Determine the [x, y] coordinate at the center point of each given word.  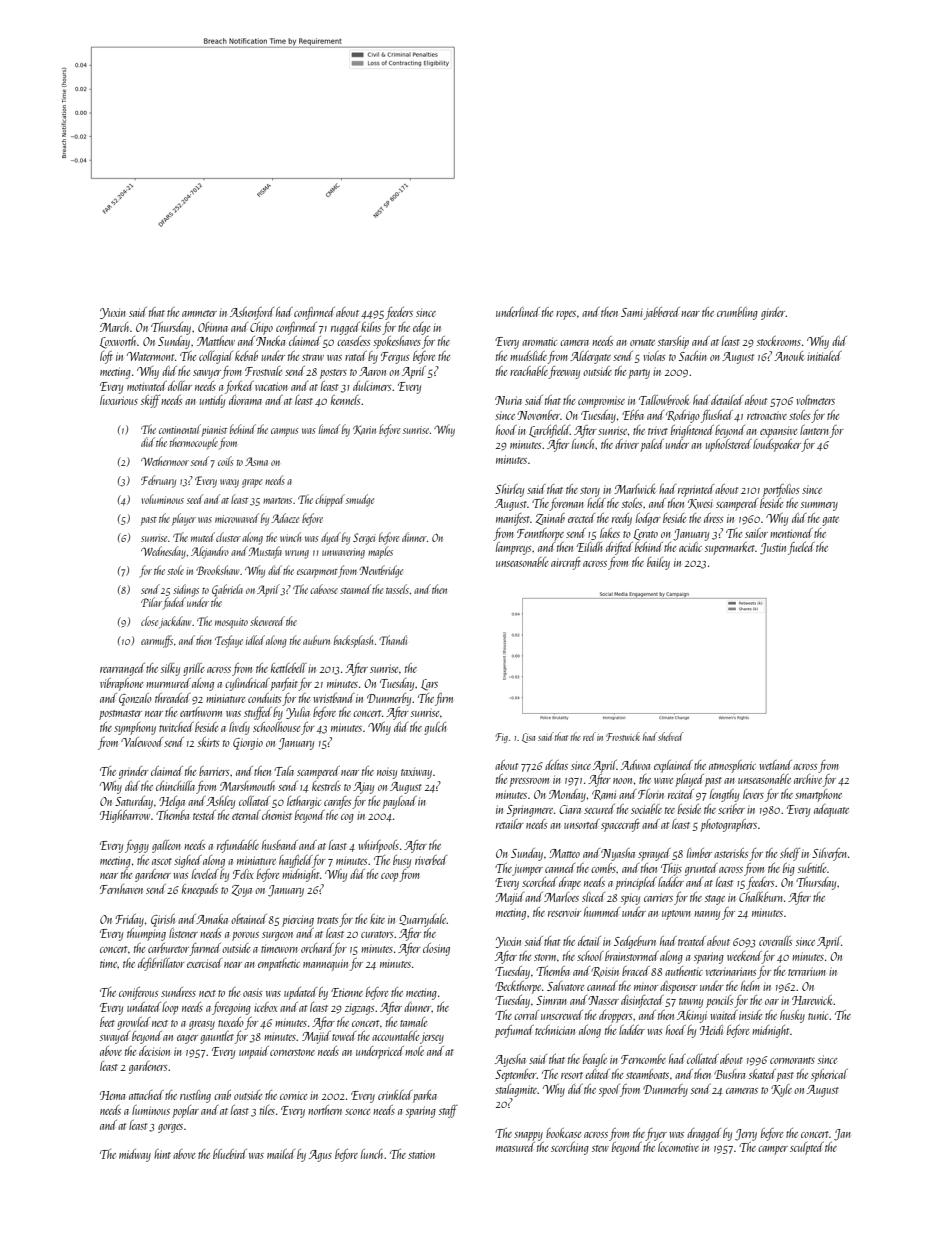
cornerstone [292, 1052]
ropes [566, 315]
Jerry [746, 1135]
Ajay [363, 788]
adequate [831, 810]
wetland [775, 765]
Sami [632, 312]
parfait [284, 684]
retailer [510, 824]
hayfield [296, 861]
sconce [357, 1112]
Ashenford [252, 313]
